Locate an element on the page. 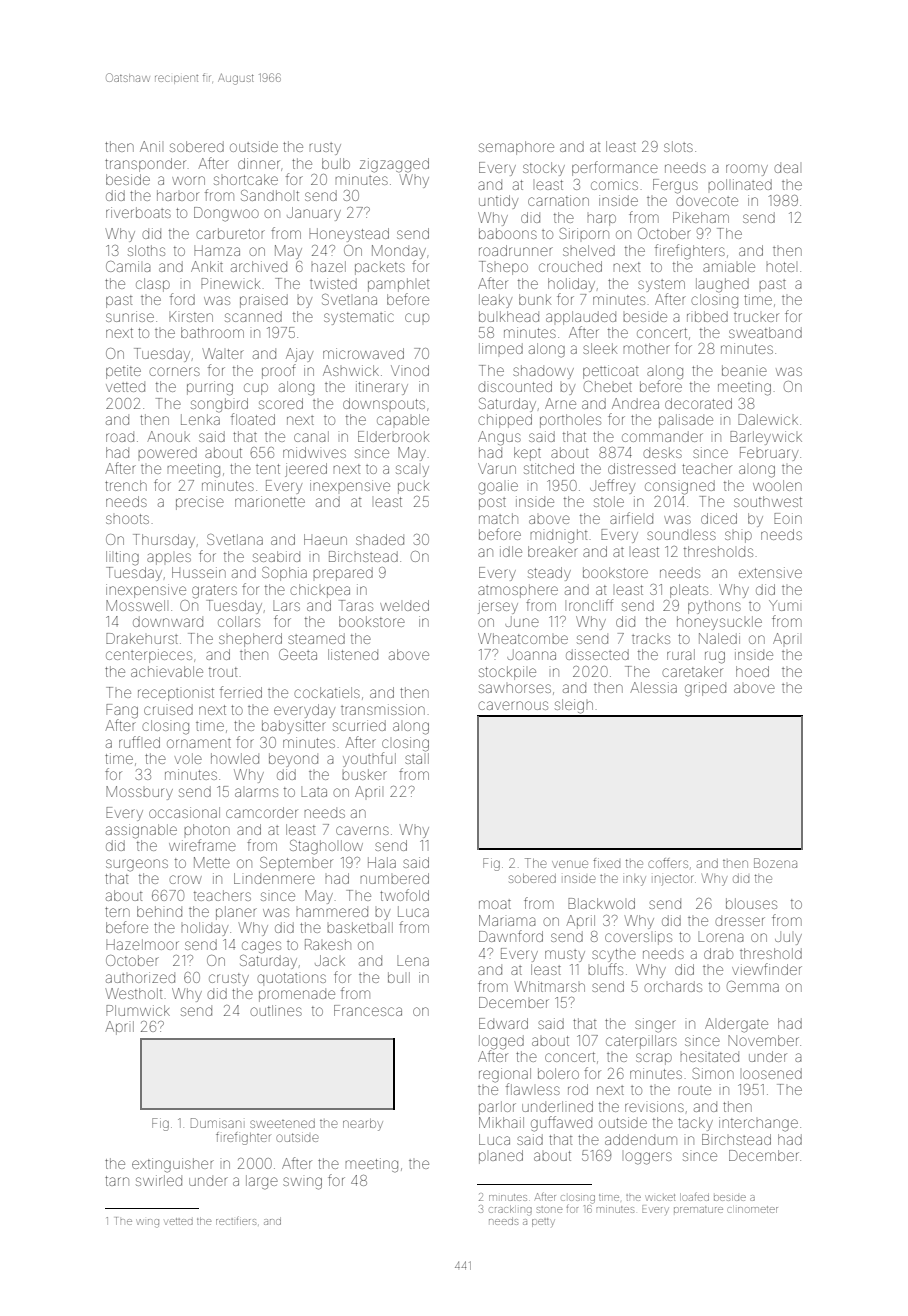 The image size is (908, 1316). Varun is located at coordinates (497, 468).
